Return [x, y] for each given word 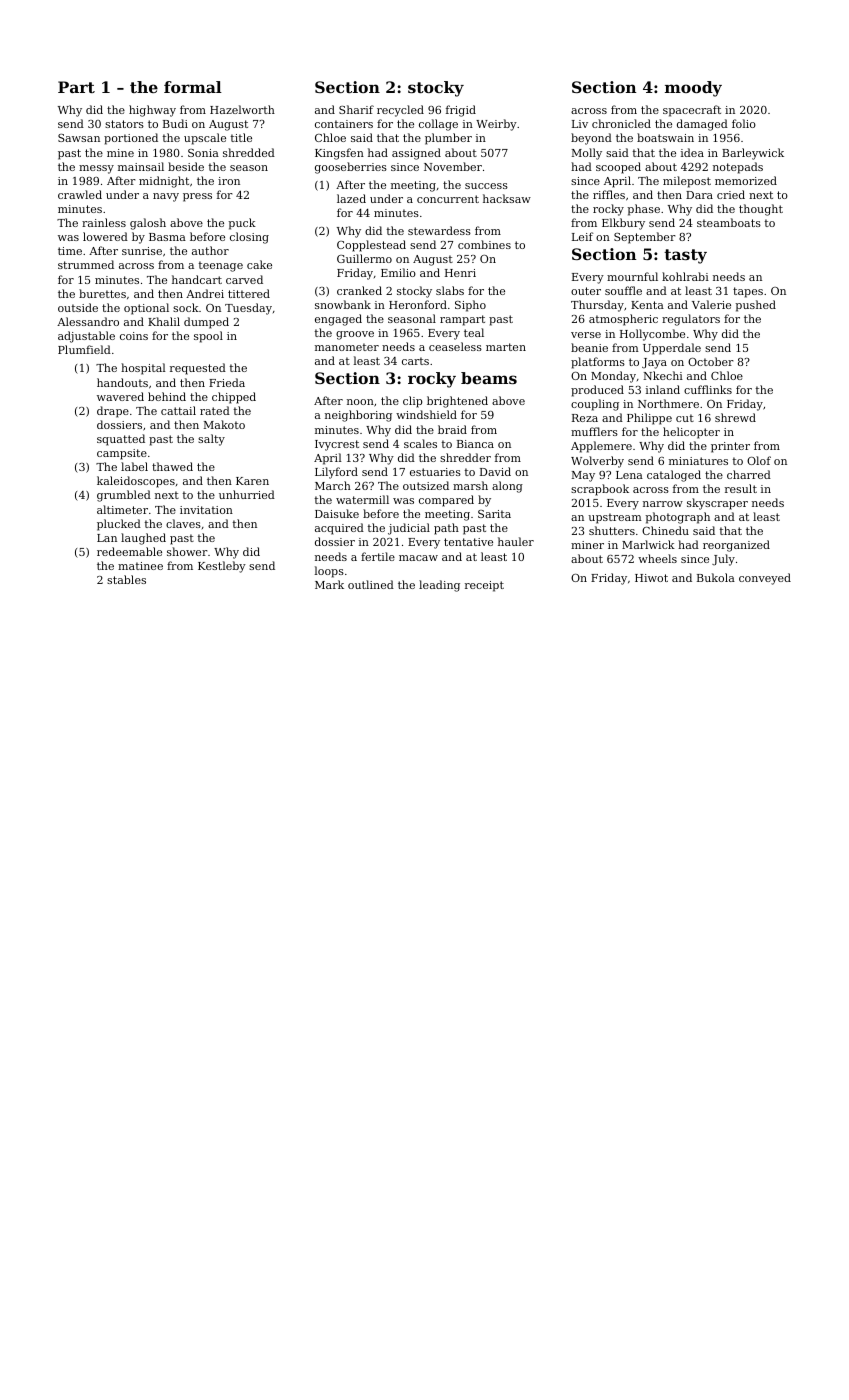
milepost [687, 182]
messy [96, 169]
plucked [119, 525]
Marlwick [648, 544]
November [453, 166]
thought [761, 210]
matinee [140, 566]
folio [744, 123]
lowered [105, 236]
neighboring [358, 416]
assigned [416, 154]
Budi [175, 123]
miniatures [698, 461]
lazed [351, 198]
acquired [339, 529]
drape [113, 412]
